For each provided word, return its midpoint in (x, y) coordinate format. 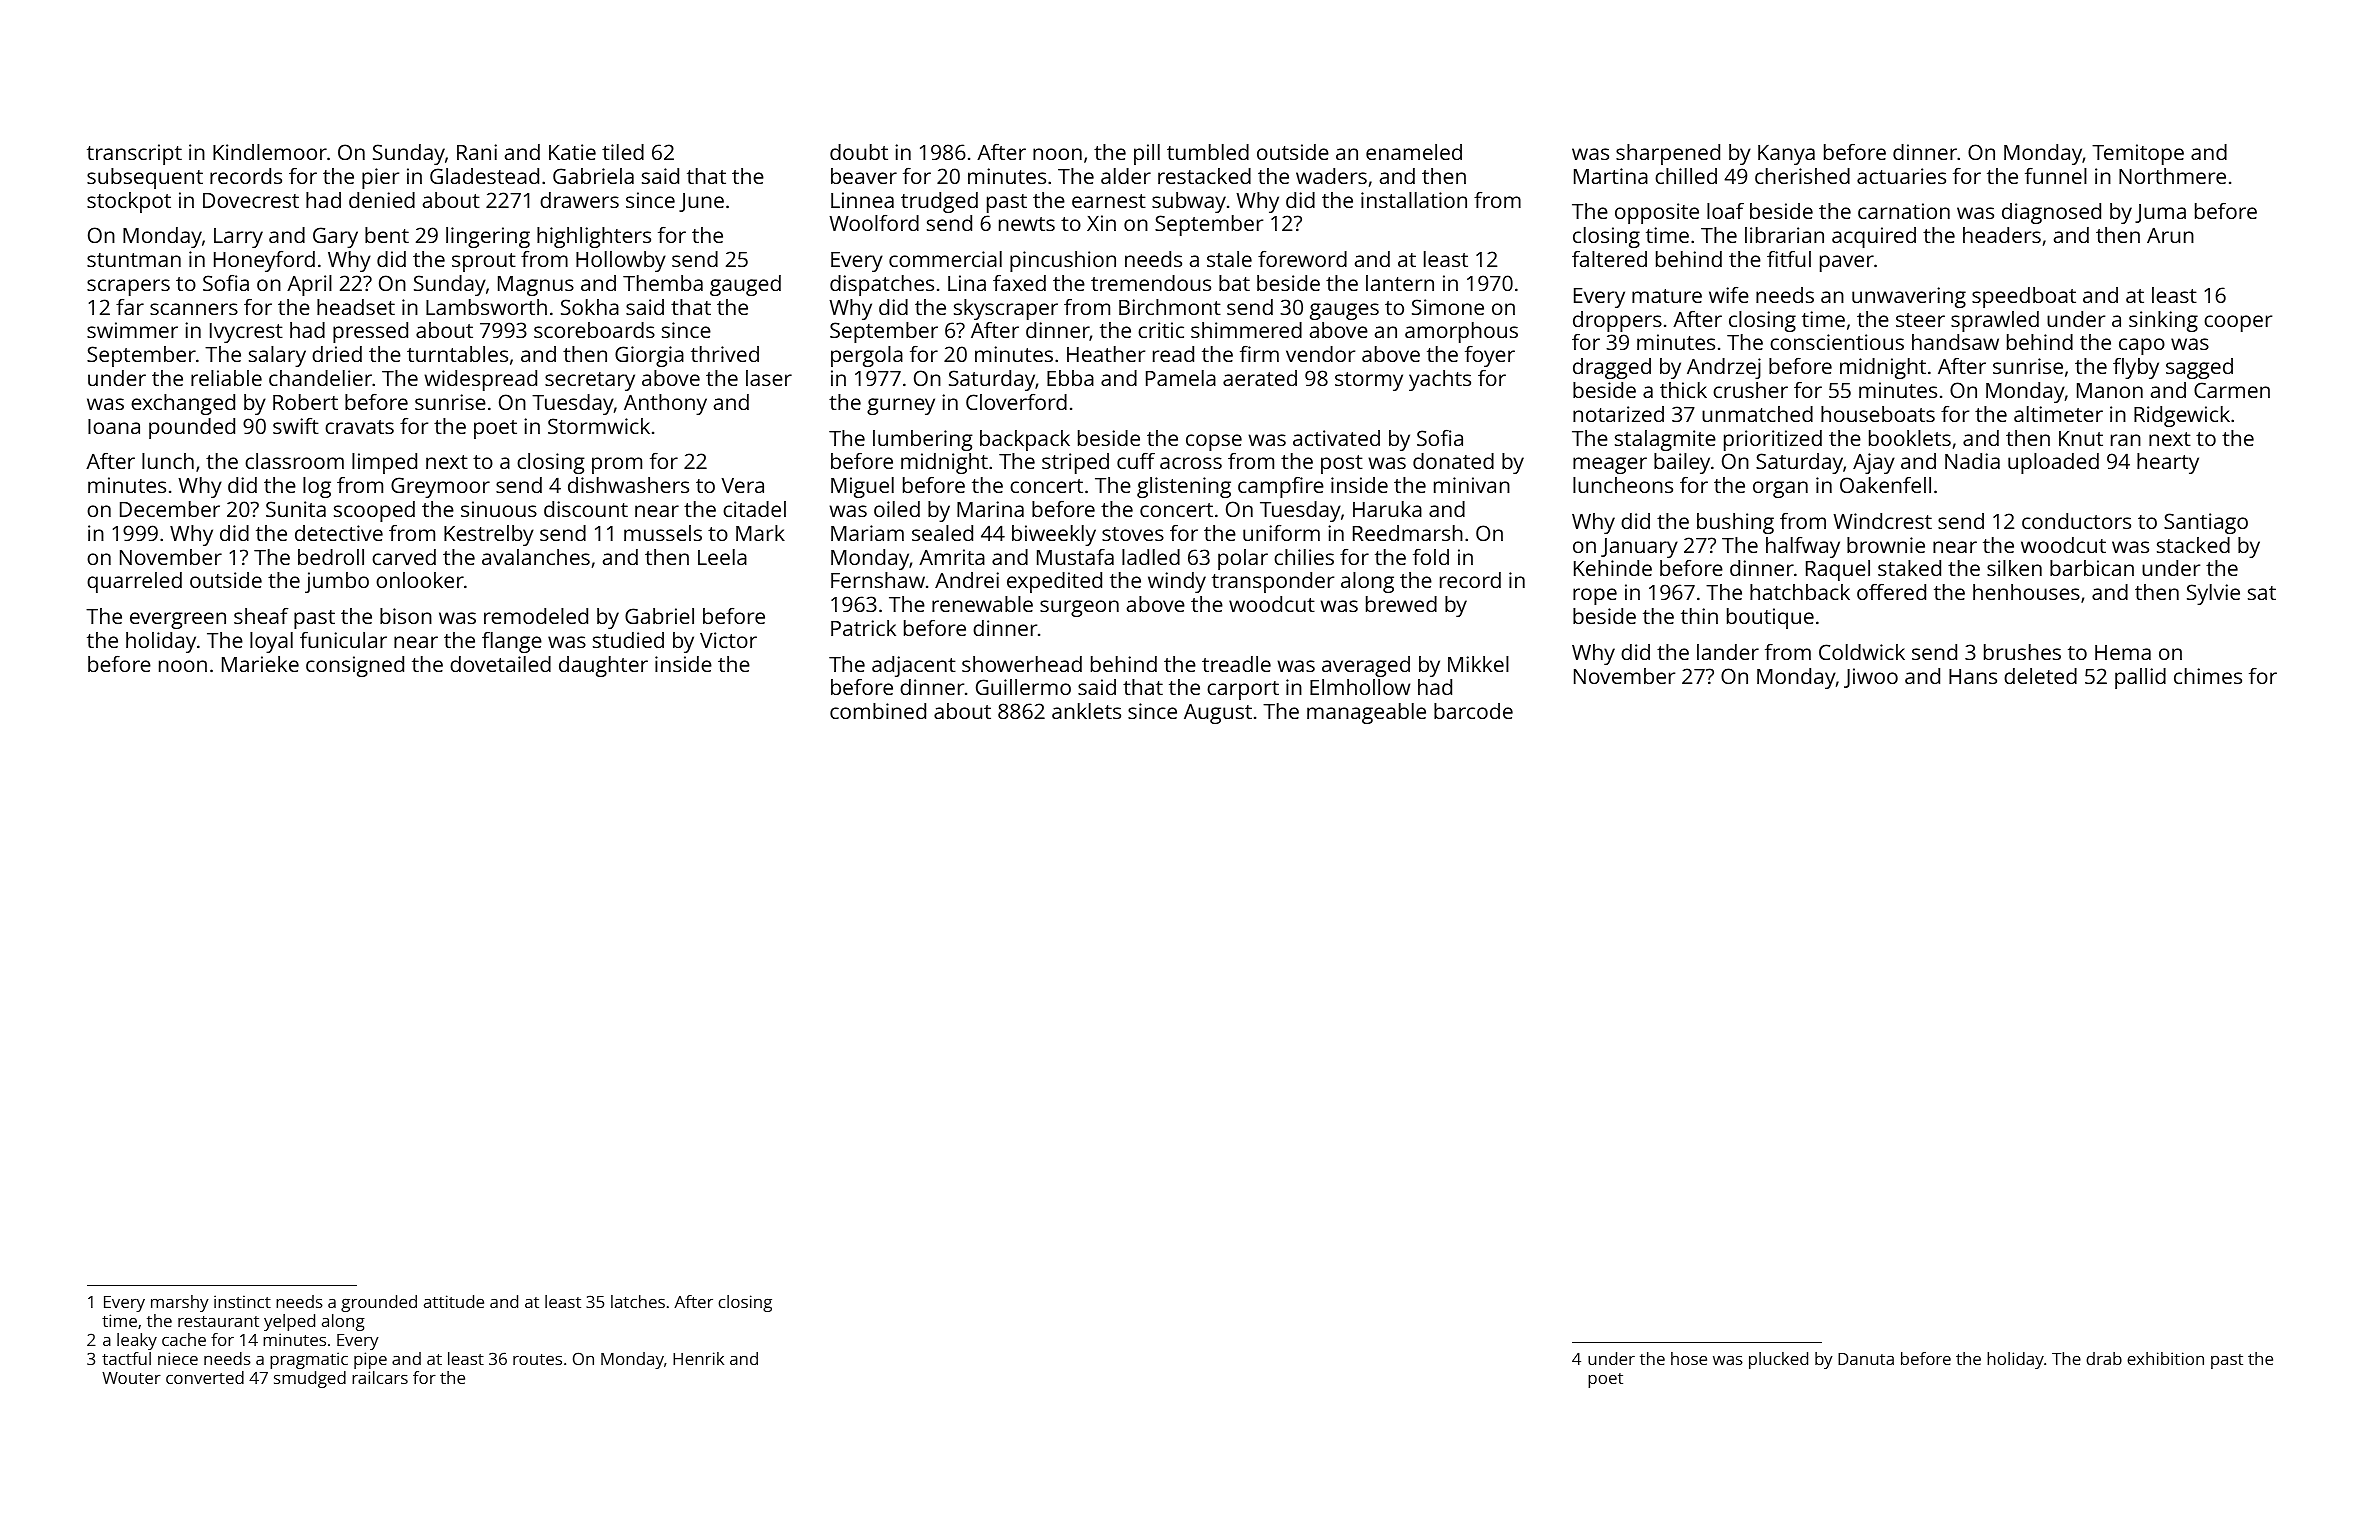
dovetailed (500, 664)
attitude (454, 1301)
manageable (1366, 713)
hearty (2168, 463)
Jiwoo (1871, 678)
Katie (572, 152)
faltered (1609, 259)
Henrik (698, 1358)
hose (1689, 1358)
